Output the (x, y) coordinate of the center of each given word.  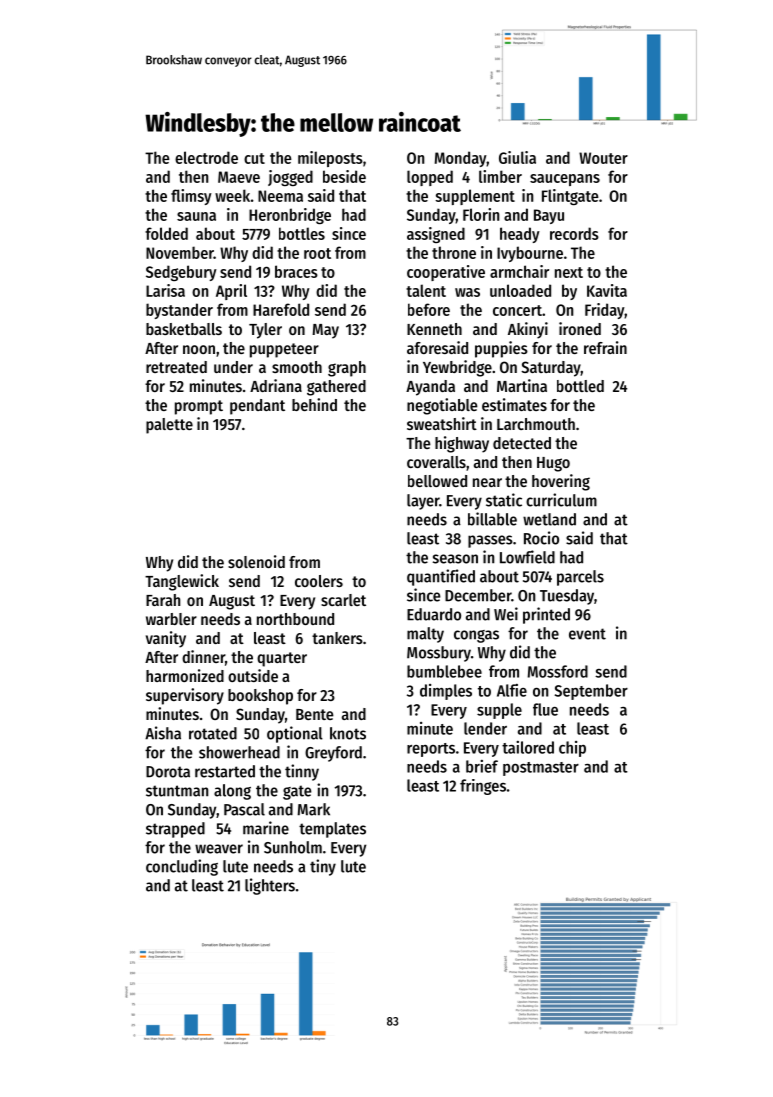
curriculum (561, 500)
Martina (522, 385)
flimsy (191, 197)
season (455, 559)
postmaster (541, 769)
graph (347, 369)
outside (253, 675)
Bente (315, 714)
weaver (219, 849)
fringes (483, 787)
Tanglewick (182, 582)
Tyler (265, 331)
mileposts (330, 159)
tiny (323, 867)
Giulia (517, 157)
